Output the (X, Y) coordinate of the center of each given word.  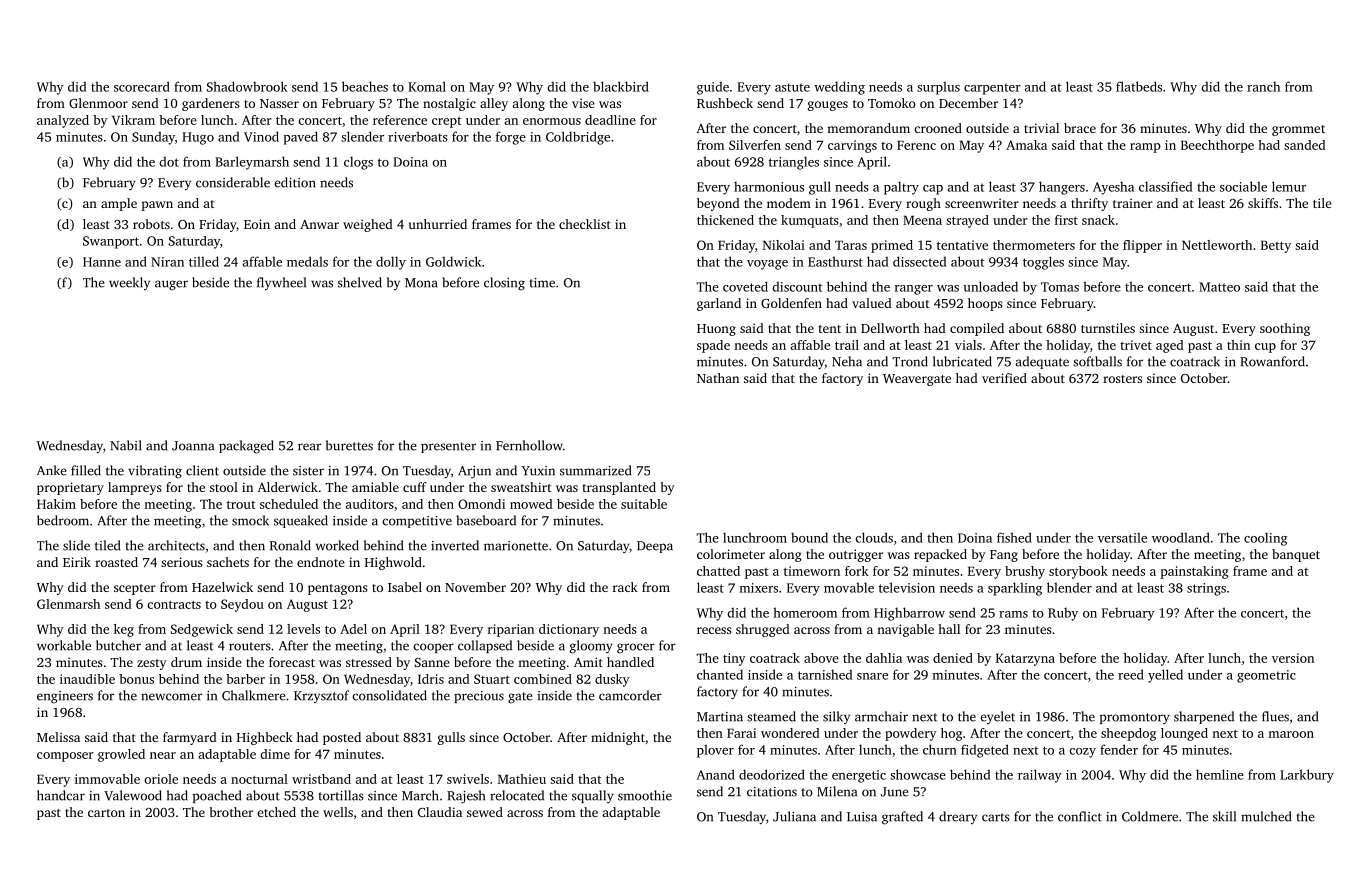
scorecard (142, 86)
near (163, 755)
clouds (874, 537)
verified (1004, 378)
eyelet (997, 717)
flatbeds (1139, 86)
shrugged (763, 630)
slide (76, 545)
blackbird (621, 86)
